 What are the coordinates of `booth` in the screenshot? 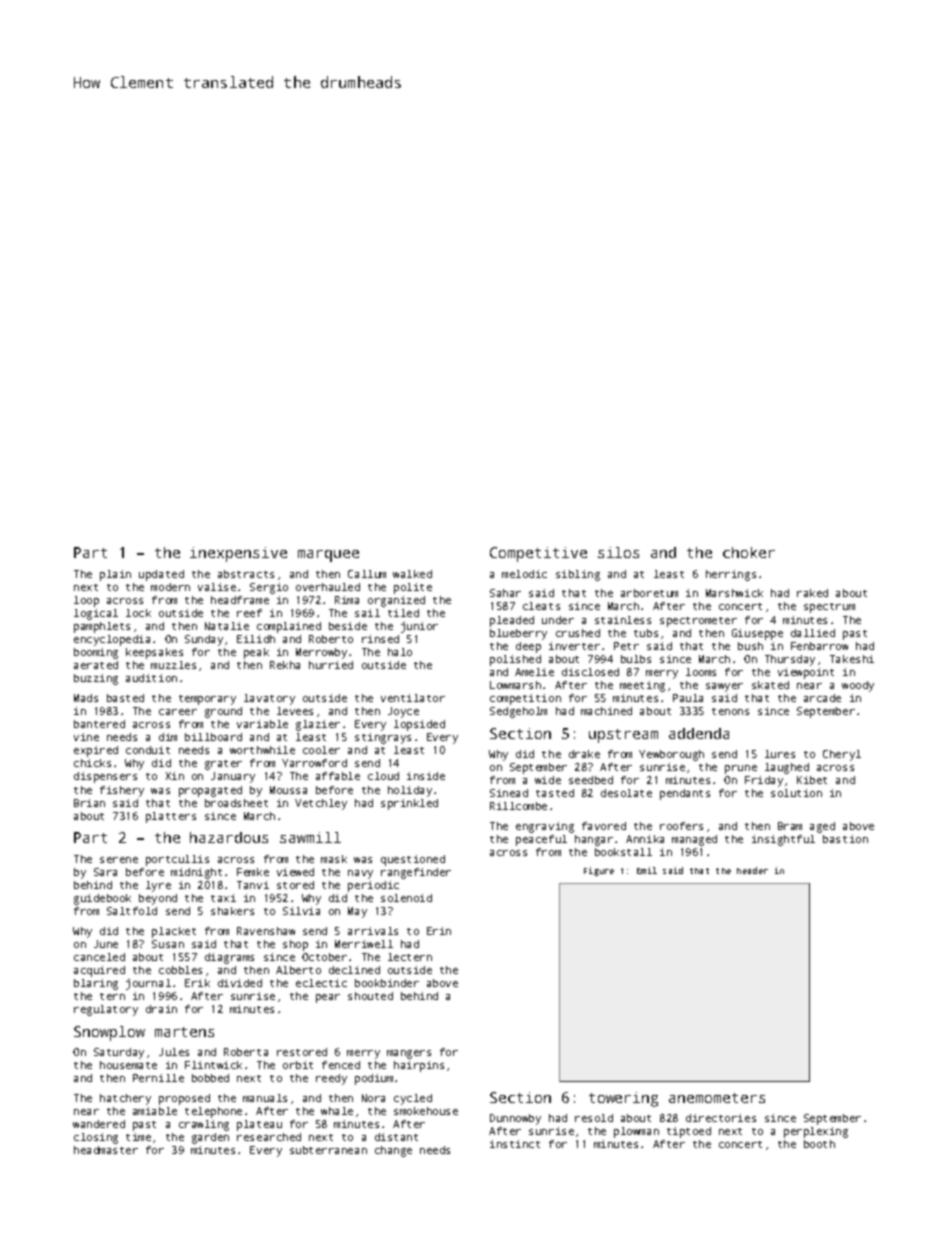 It's located at (819, 1144).
